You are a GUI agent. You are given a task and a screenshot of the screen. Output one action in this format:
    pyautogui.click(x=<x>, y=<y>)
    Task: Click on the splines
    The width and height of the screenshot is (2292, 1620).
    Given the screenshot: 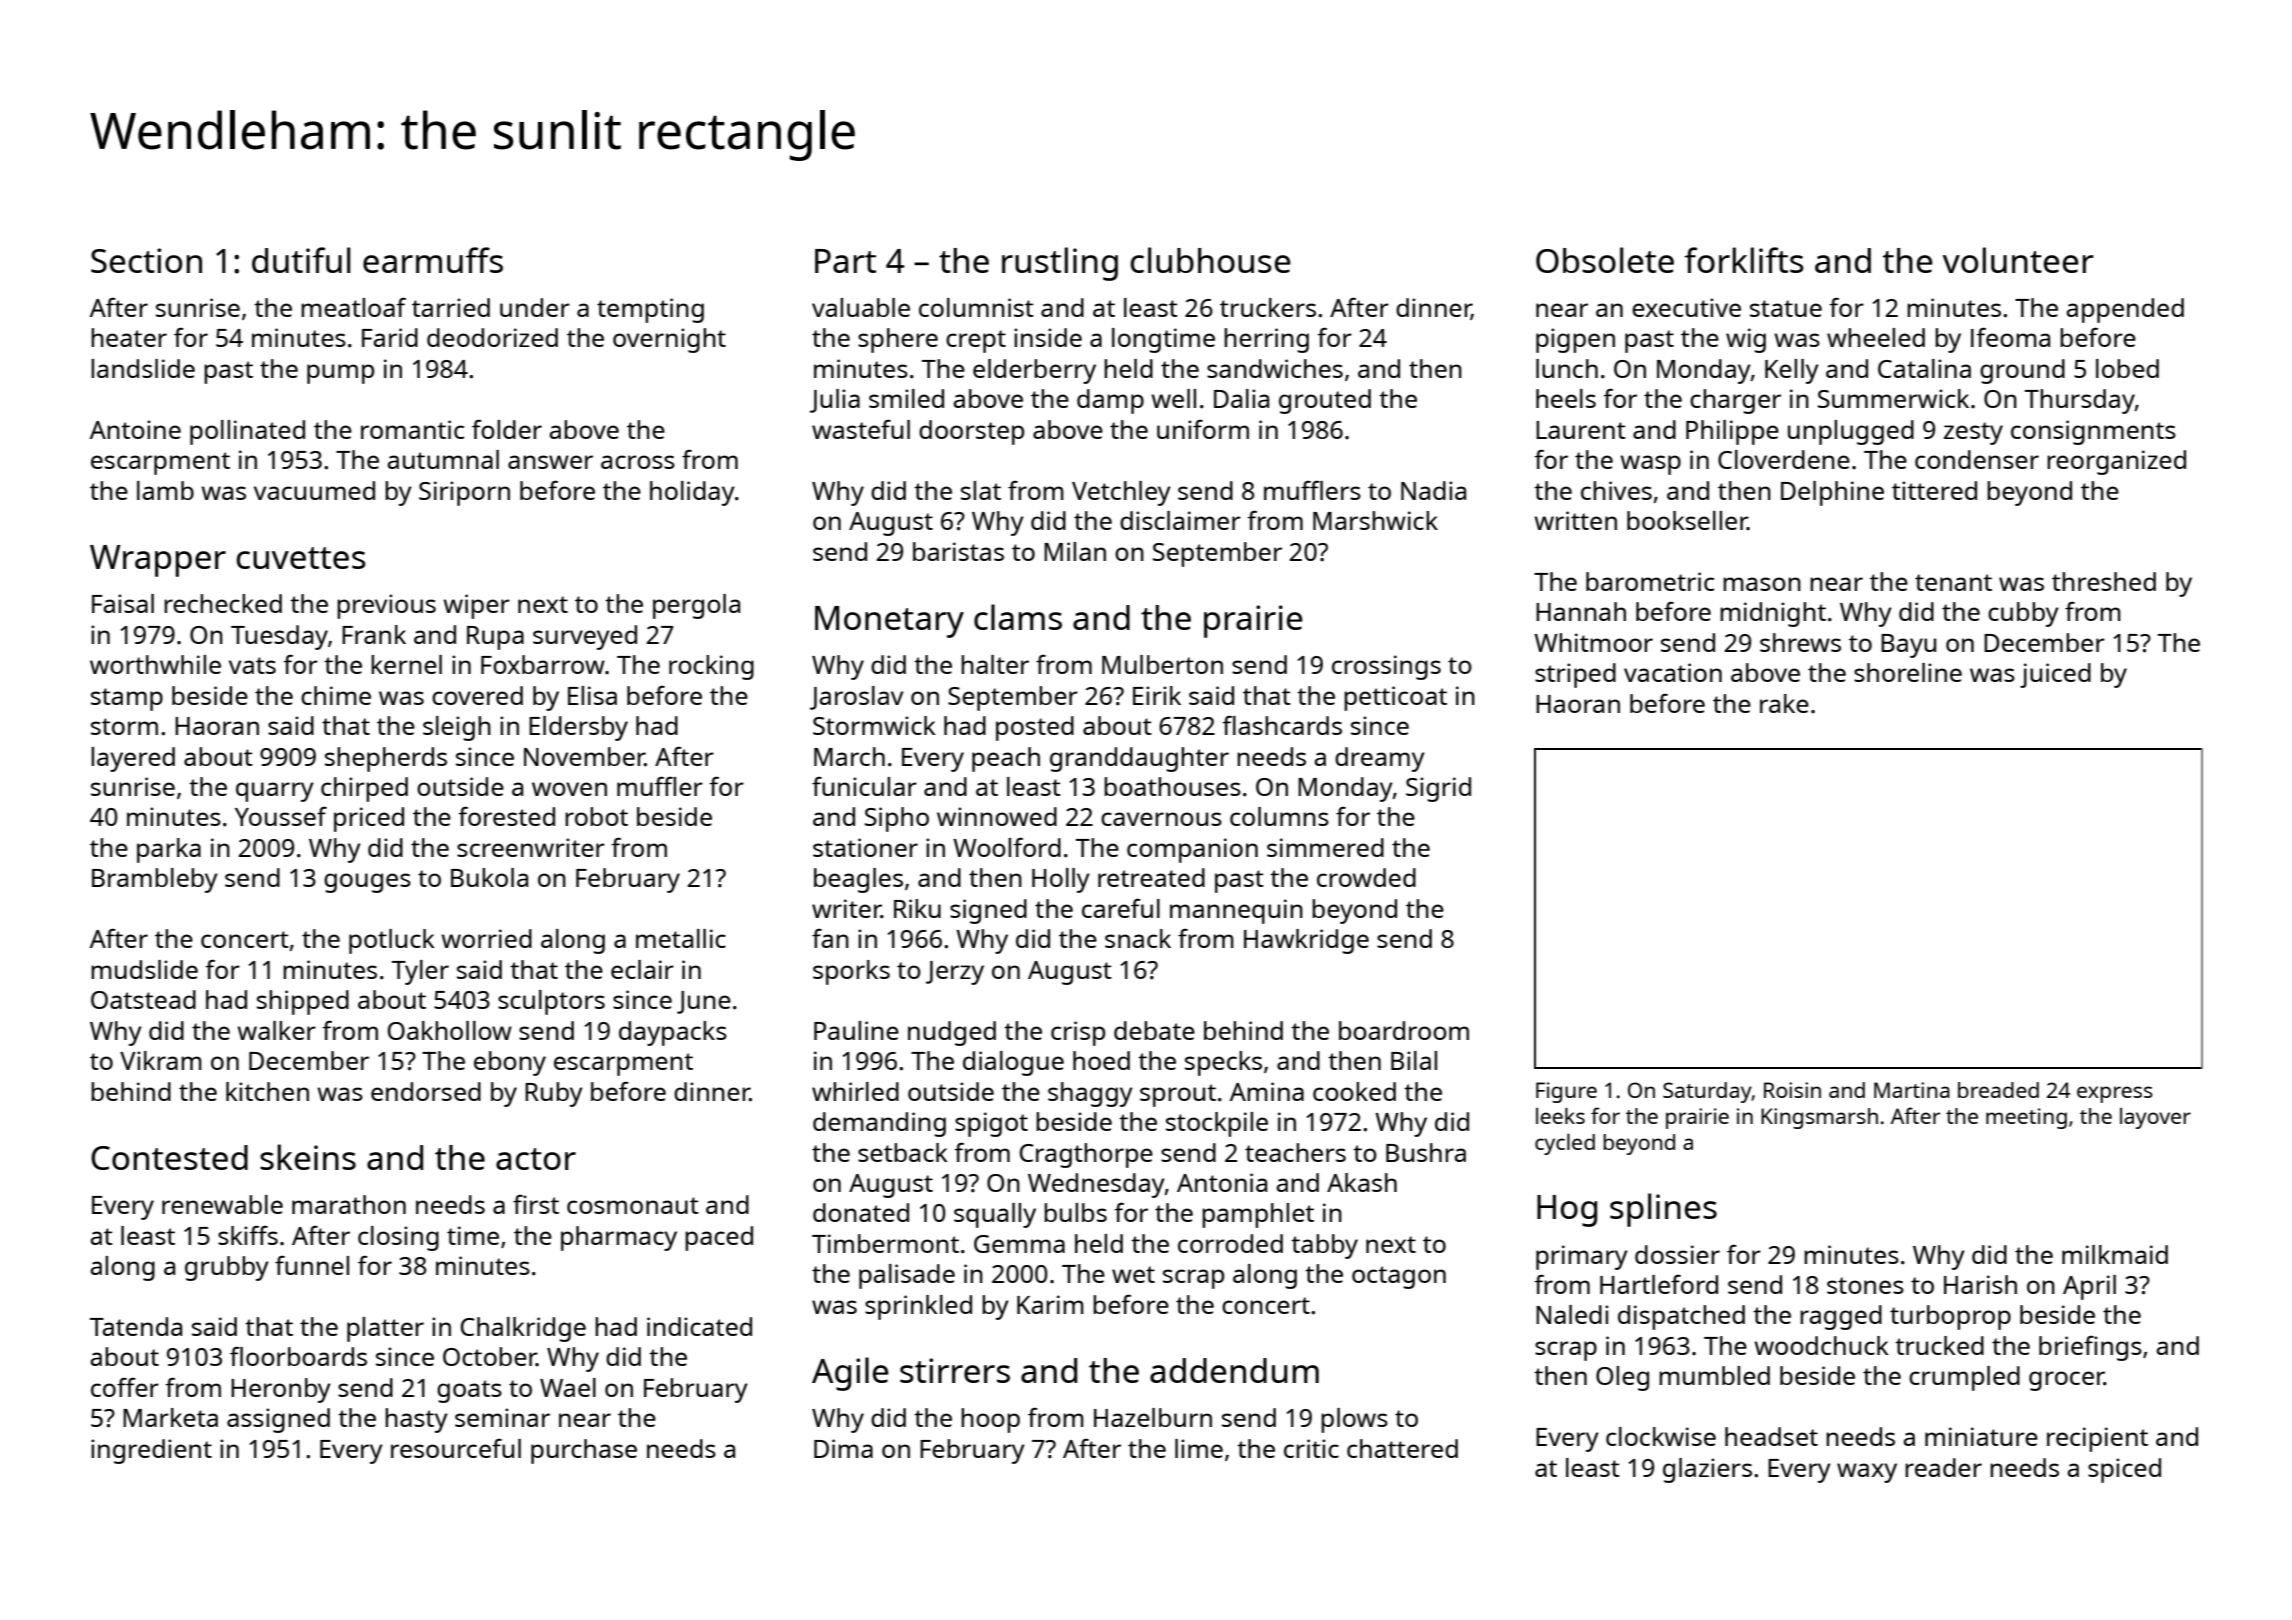 What is the action you would take?
    pyautogui.click(x=1663, y=1210)
